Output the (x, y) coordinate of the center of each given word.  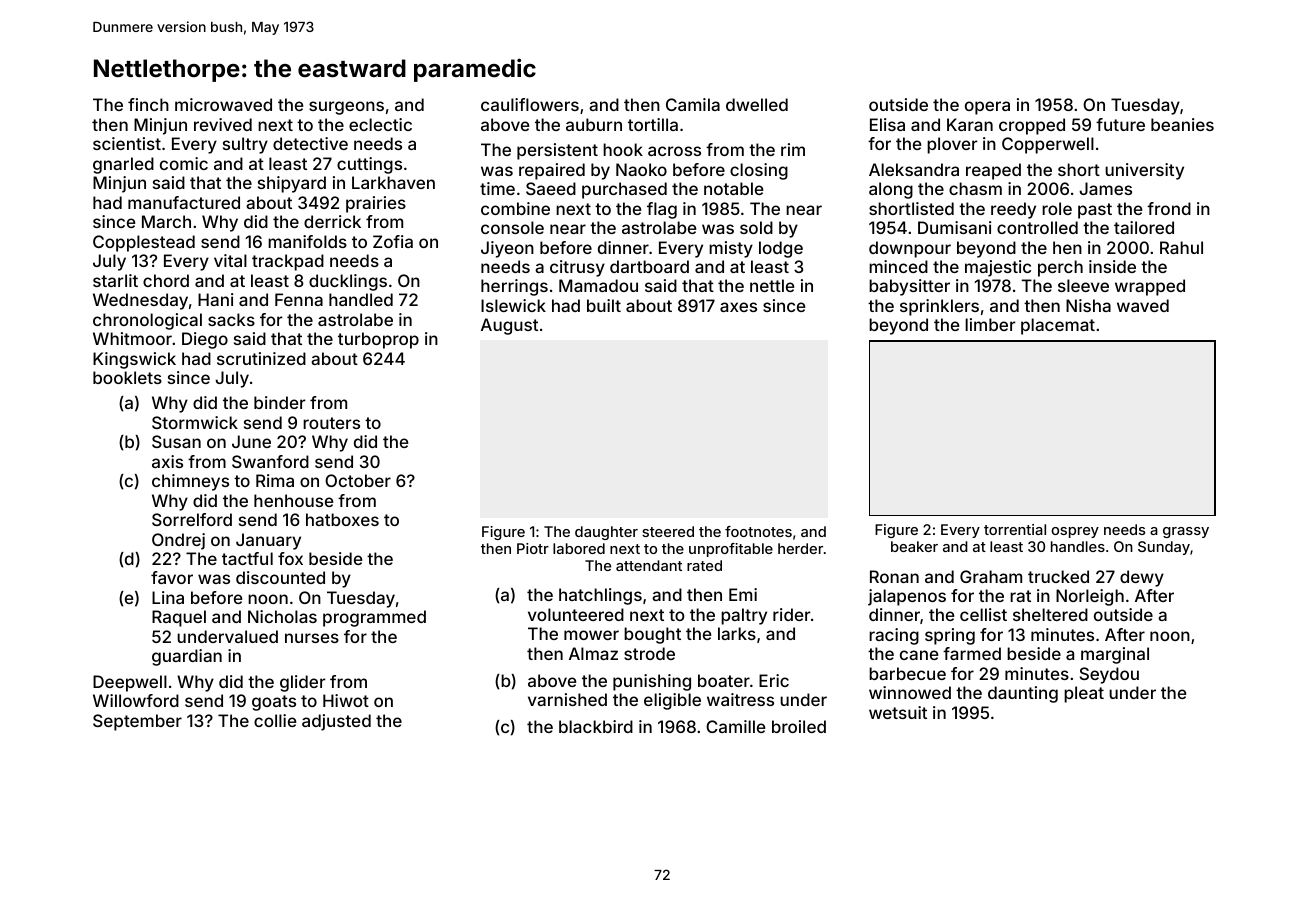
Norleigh (1090, 597)
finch (148, 104)
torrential (1015, 529)
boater (724, 680)
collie (275, 720)
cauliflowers (530, 104)
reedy (1013, 210)
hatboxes (342, 519)
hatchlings (600, 596)
